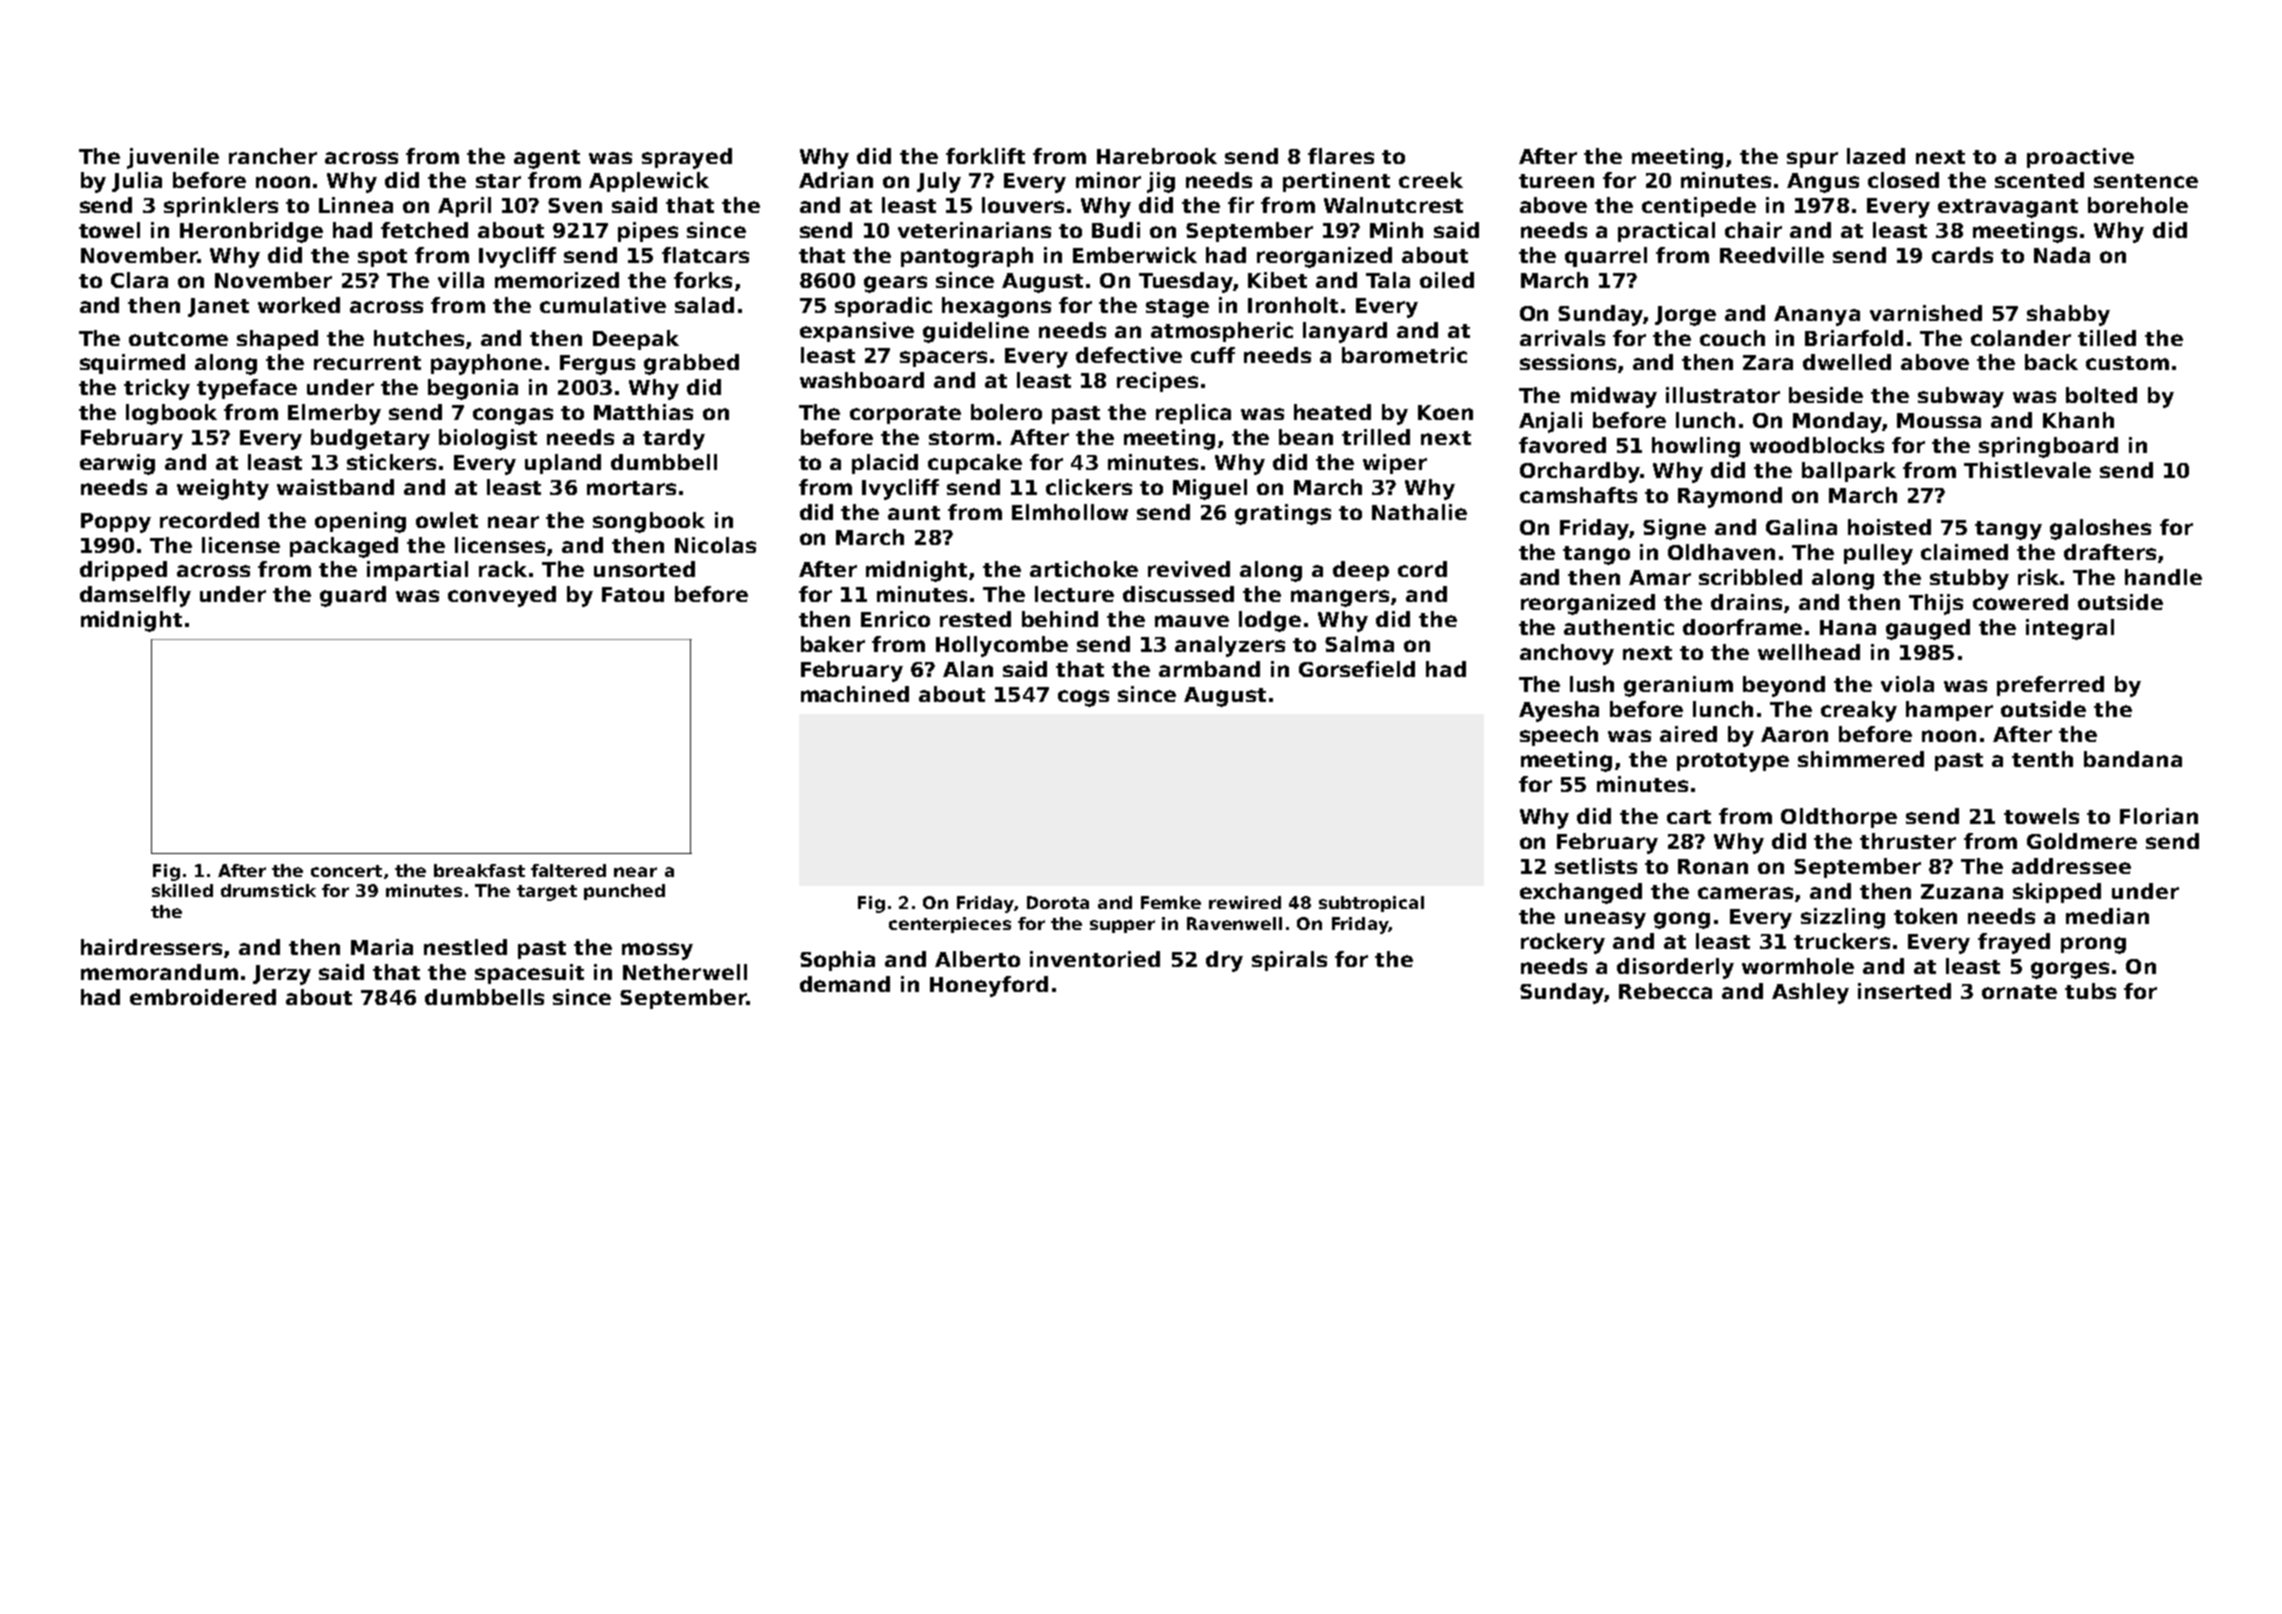  What do you see at coordinates (1129, 355) in the screenshot?
I see `defective` at bounding box center [1129, 355].
